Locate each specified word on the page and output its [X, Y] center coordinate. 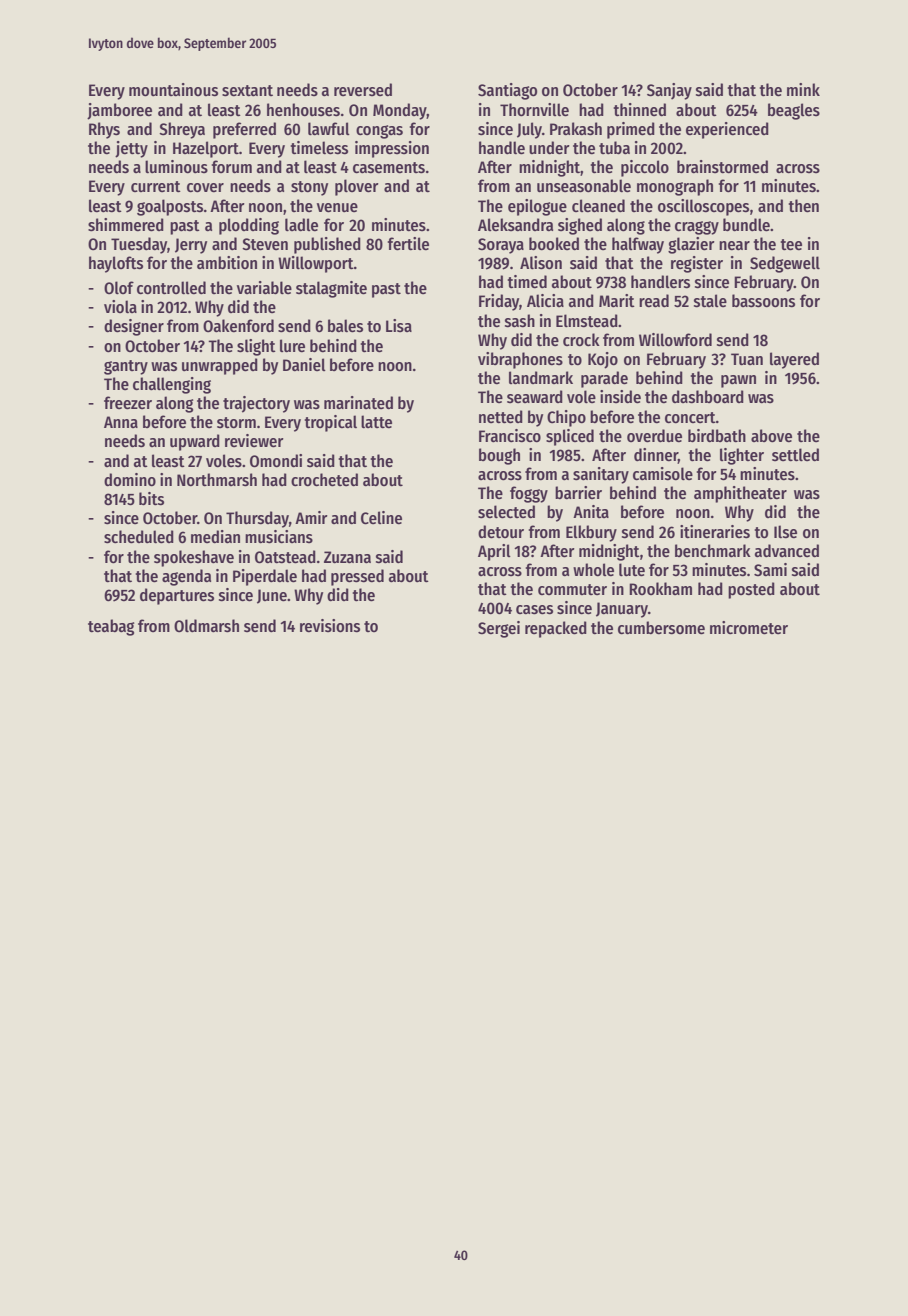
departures [177, 596]
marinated [358, 403]
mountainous [173, 90]
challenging [172, 385]
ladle [301, 225]
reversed [363, 90]
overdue [654, 436]
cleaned [598, 206]
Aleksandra [515, 225]
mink [803, 89]
